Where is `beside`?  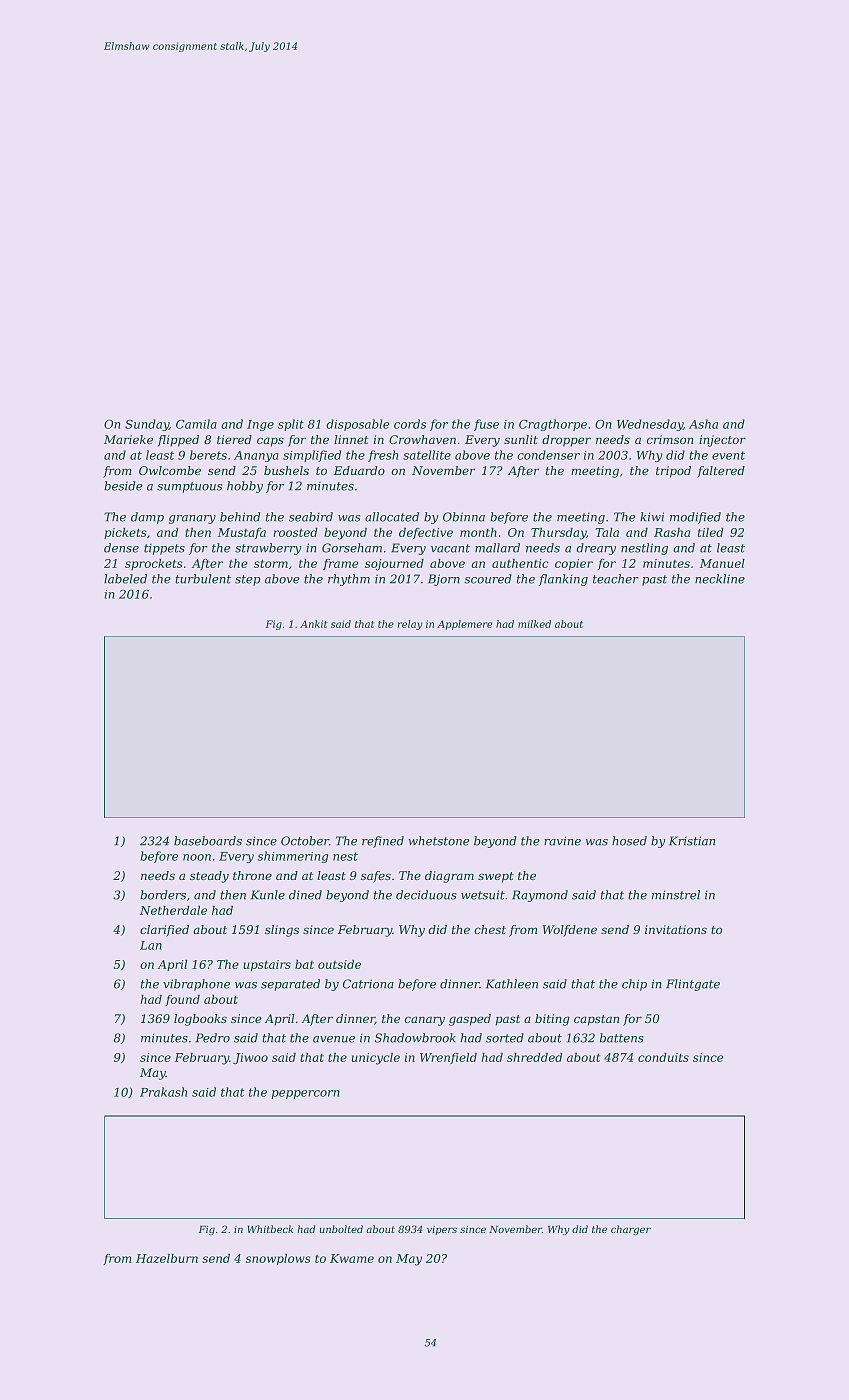 beside is located at coordinates (123, 486).
